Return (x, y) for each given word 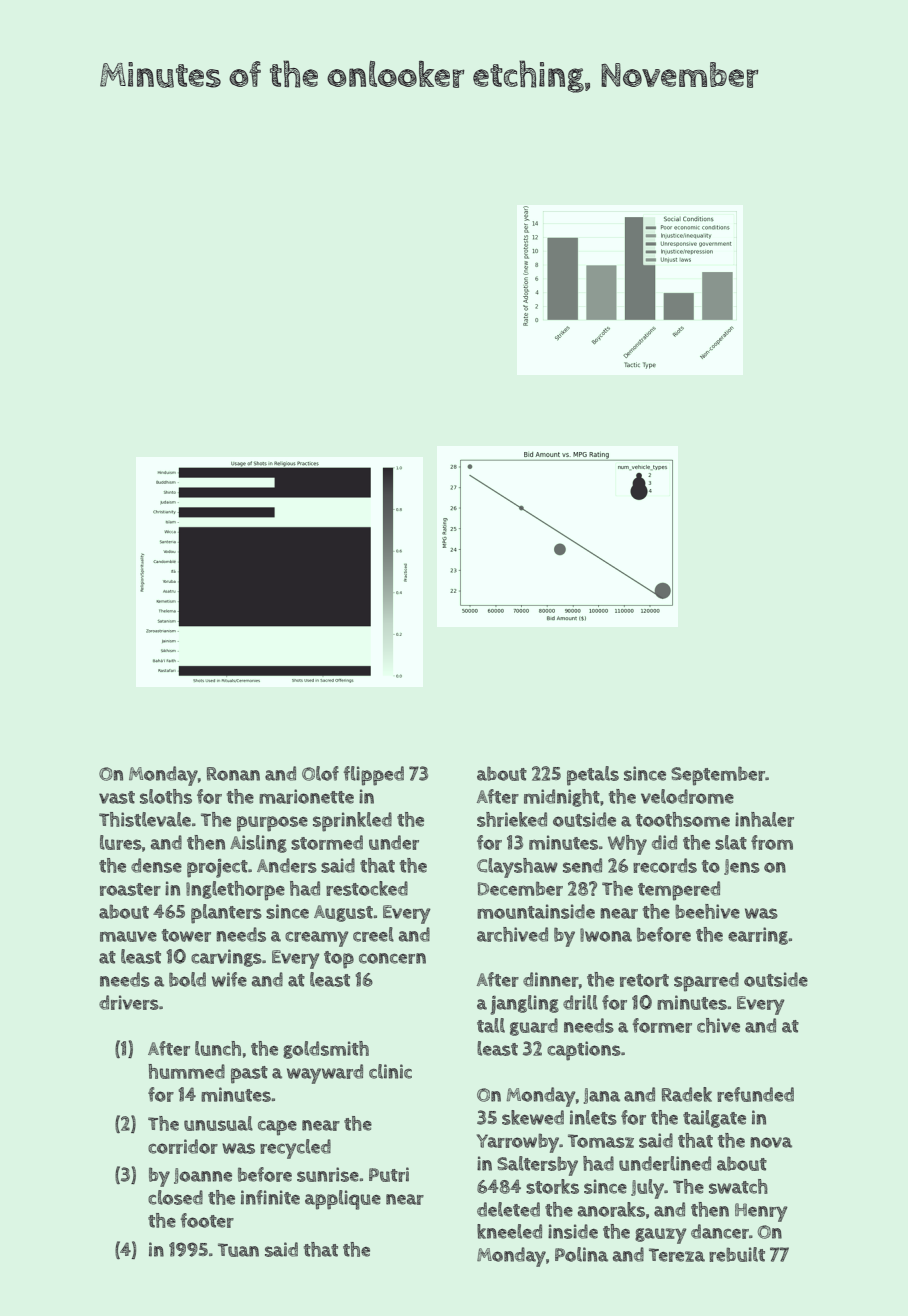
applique (343, 1200)
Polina (581, 1254)
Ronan (233, 774)
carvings (226, 958)
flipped (374, 776)
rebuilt (737, 1254)
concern (392, 958)
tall (491, 1025)
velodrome (687, 796)
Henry (761, 1212)
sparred (706, 982)
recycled (295, 1149)
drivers (129, 1002)
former (662, 1025)
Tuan (238, 1250)
